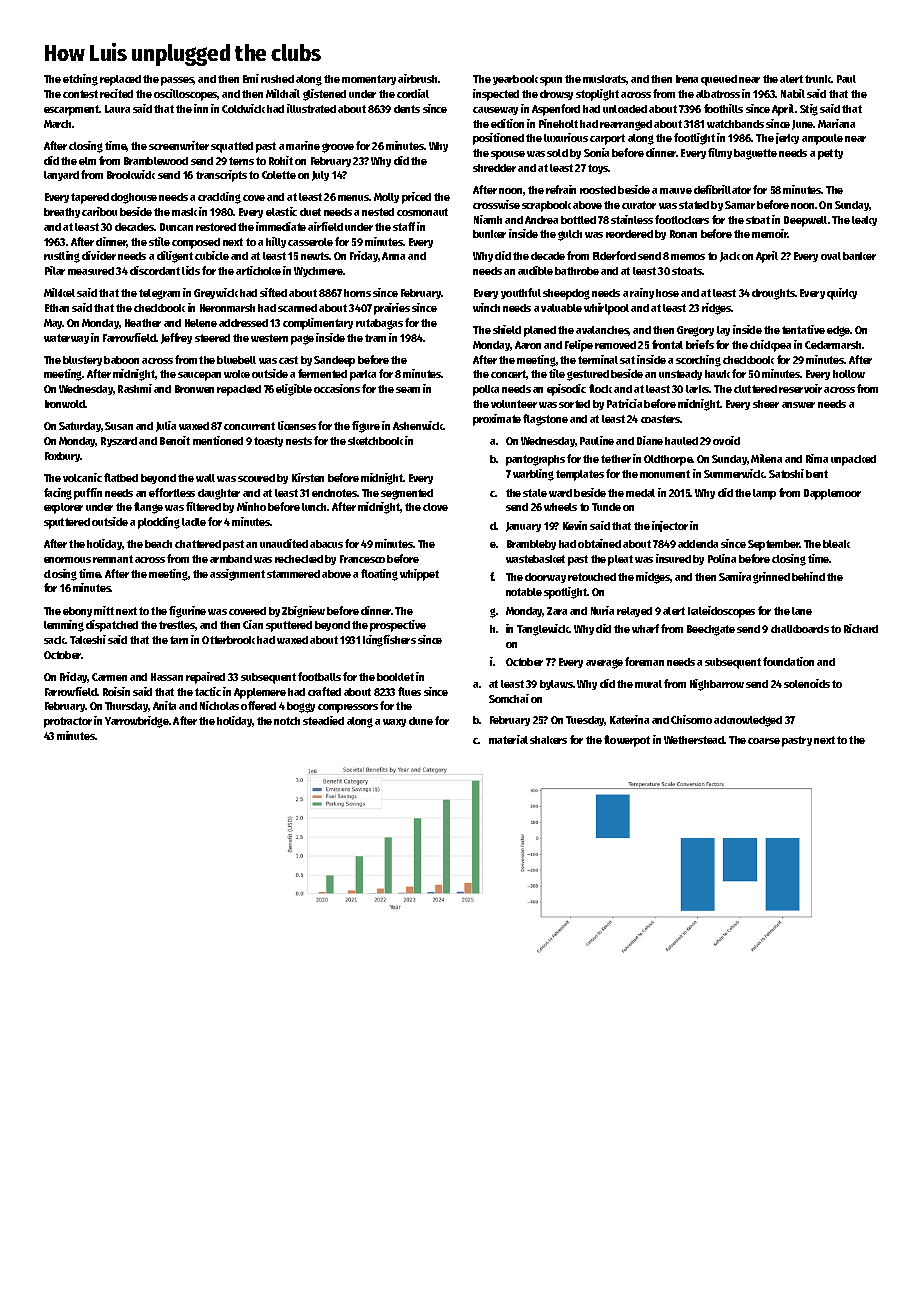 The height and width of the screenshot is (1308, 924). What do you see at coordinates (653, 578) in the screenshot?
I see `midges` at bounding box center [653, 578].
